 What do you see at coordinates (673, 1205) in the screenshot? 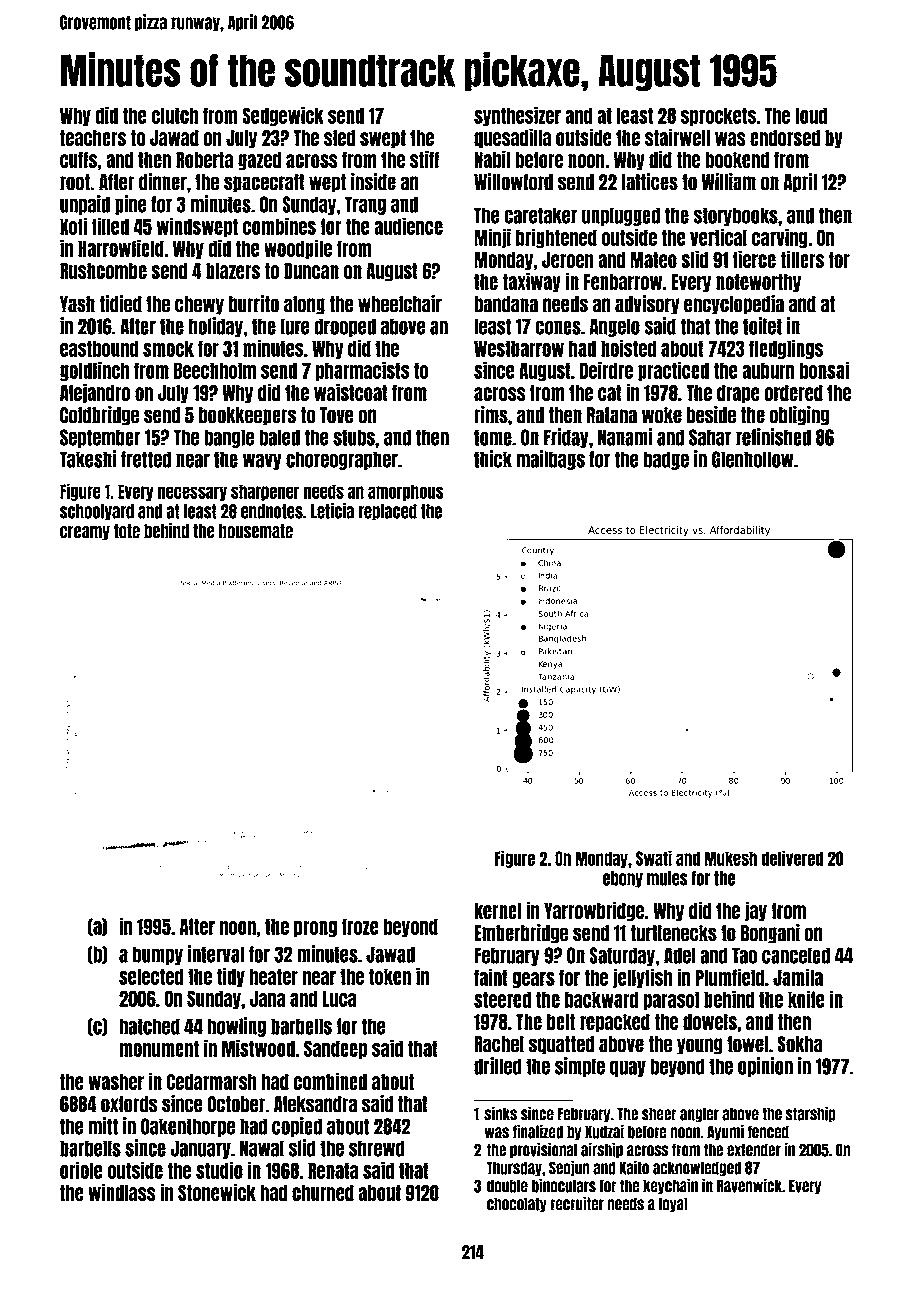
I see `loyal` at bounding box center [673, 1205].
